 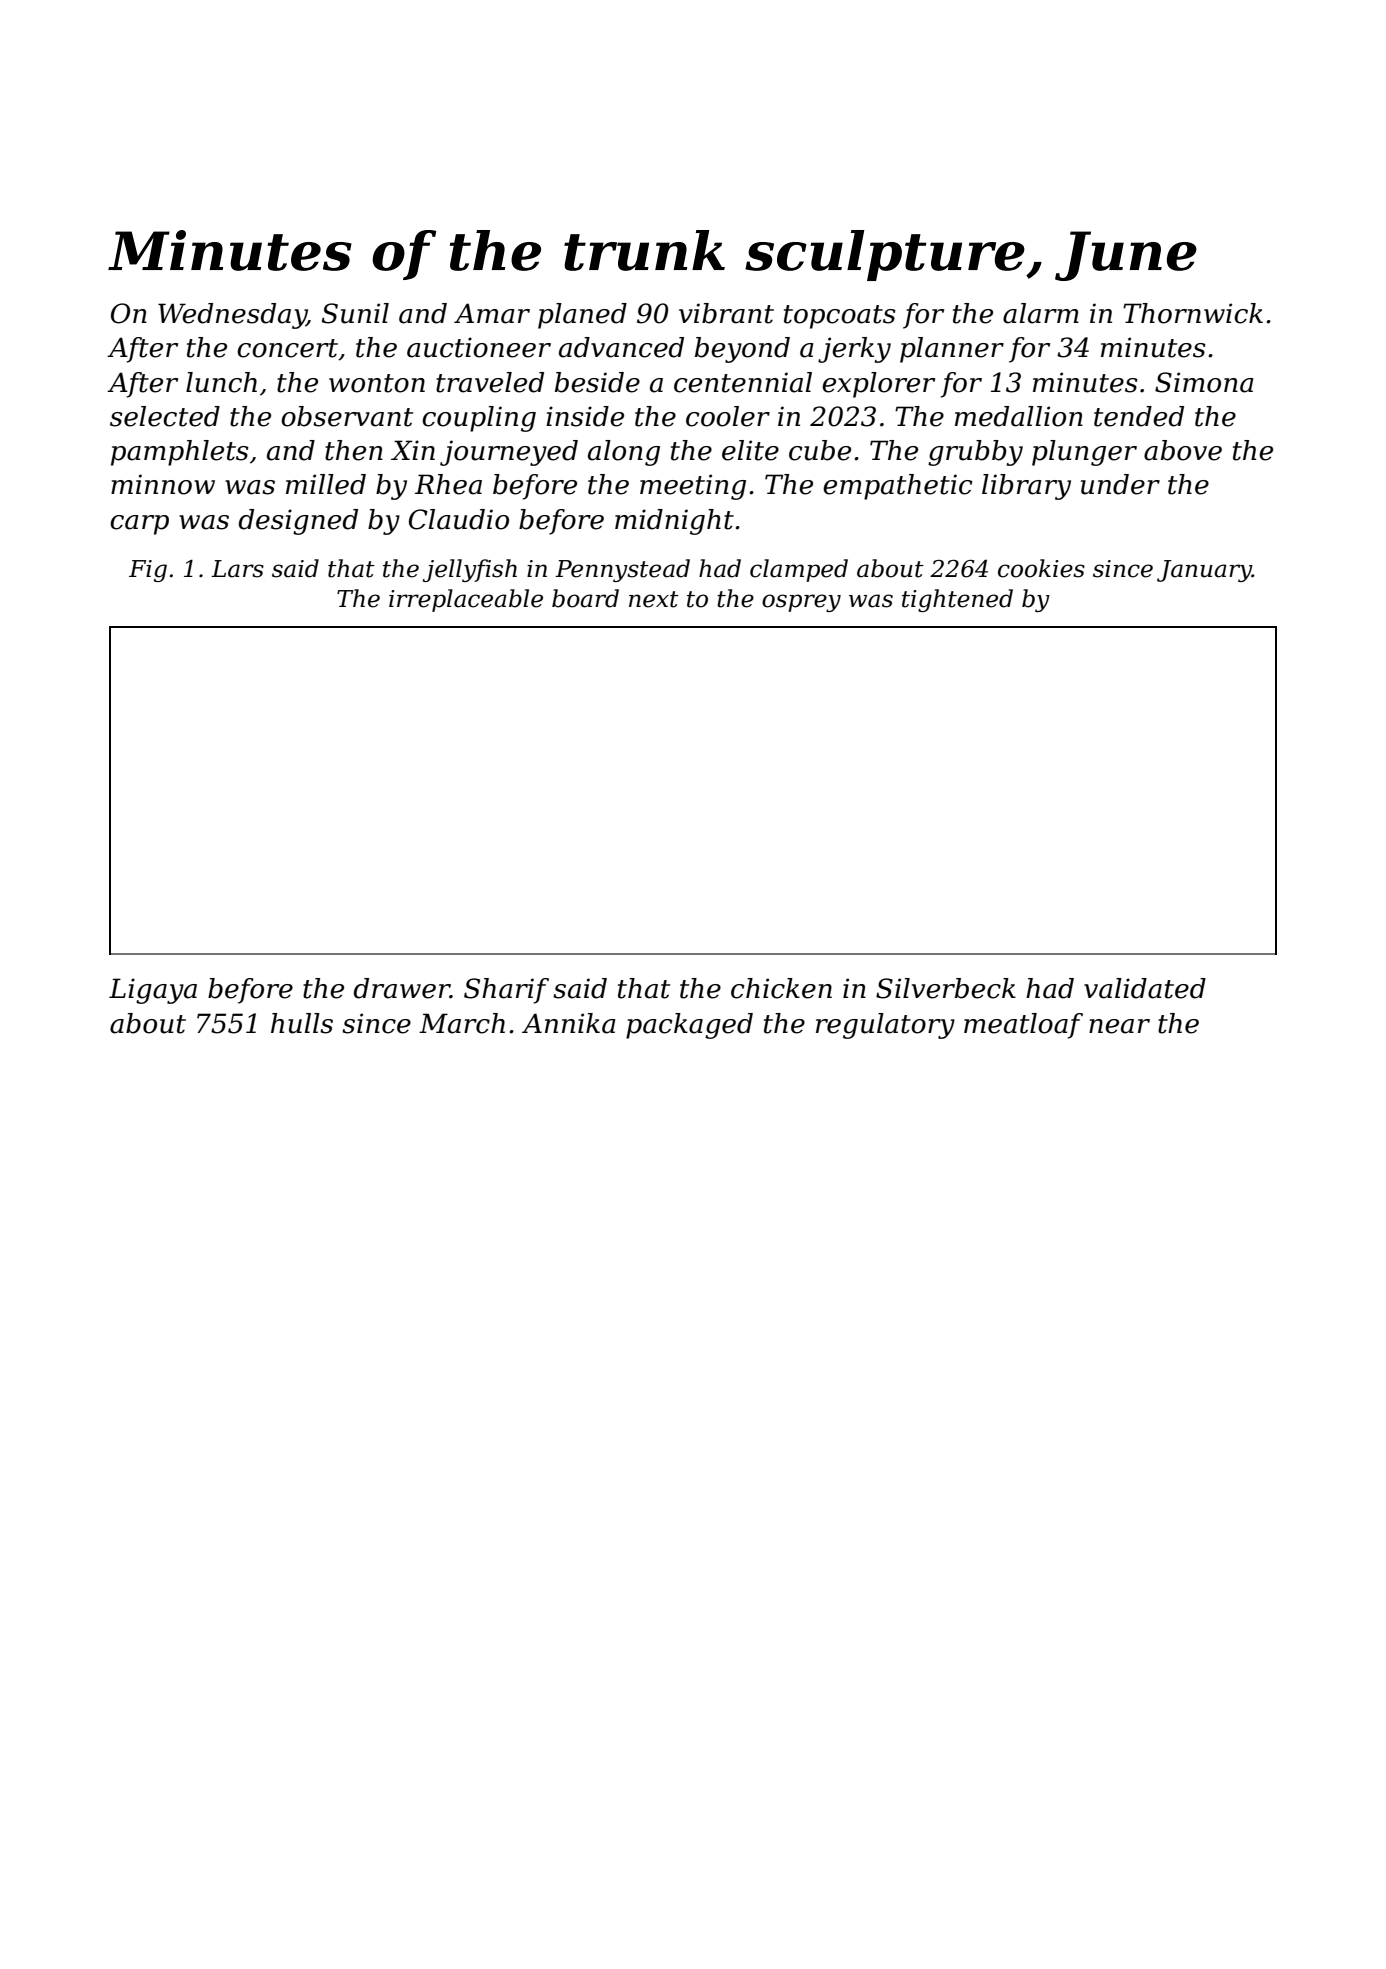 I want to click on irreplaceable, so click(x=466, y=600).
